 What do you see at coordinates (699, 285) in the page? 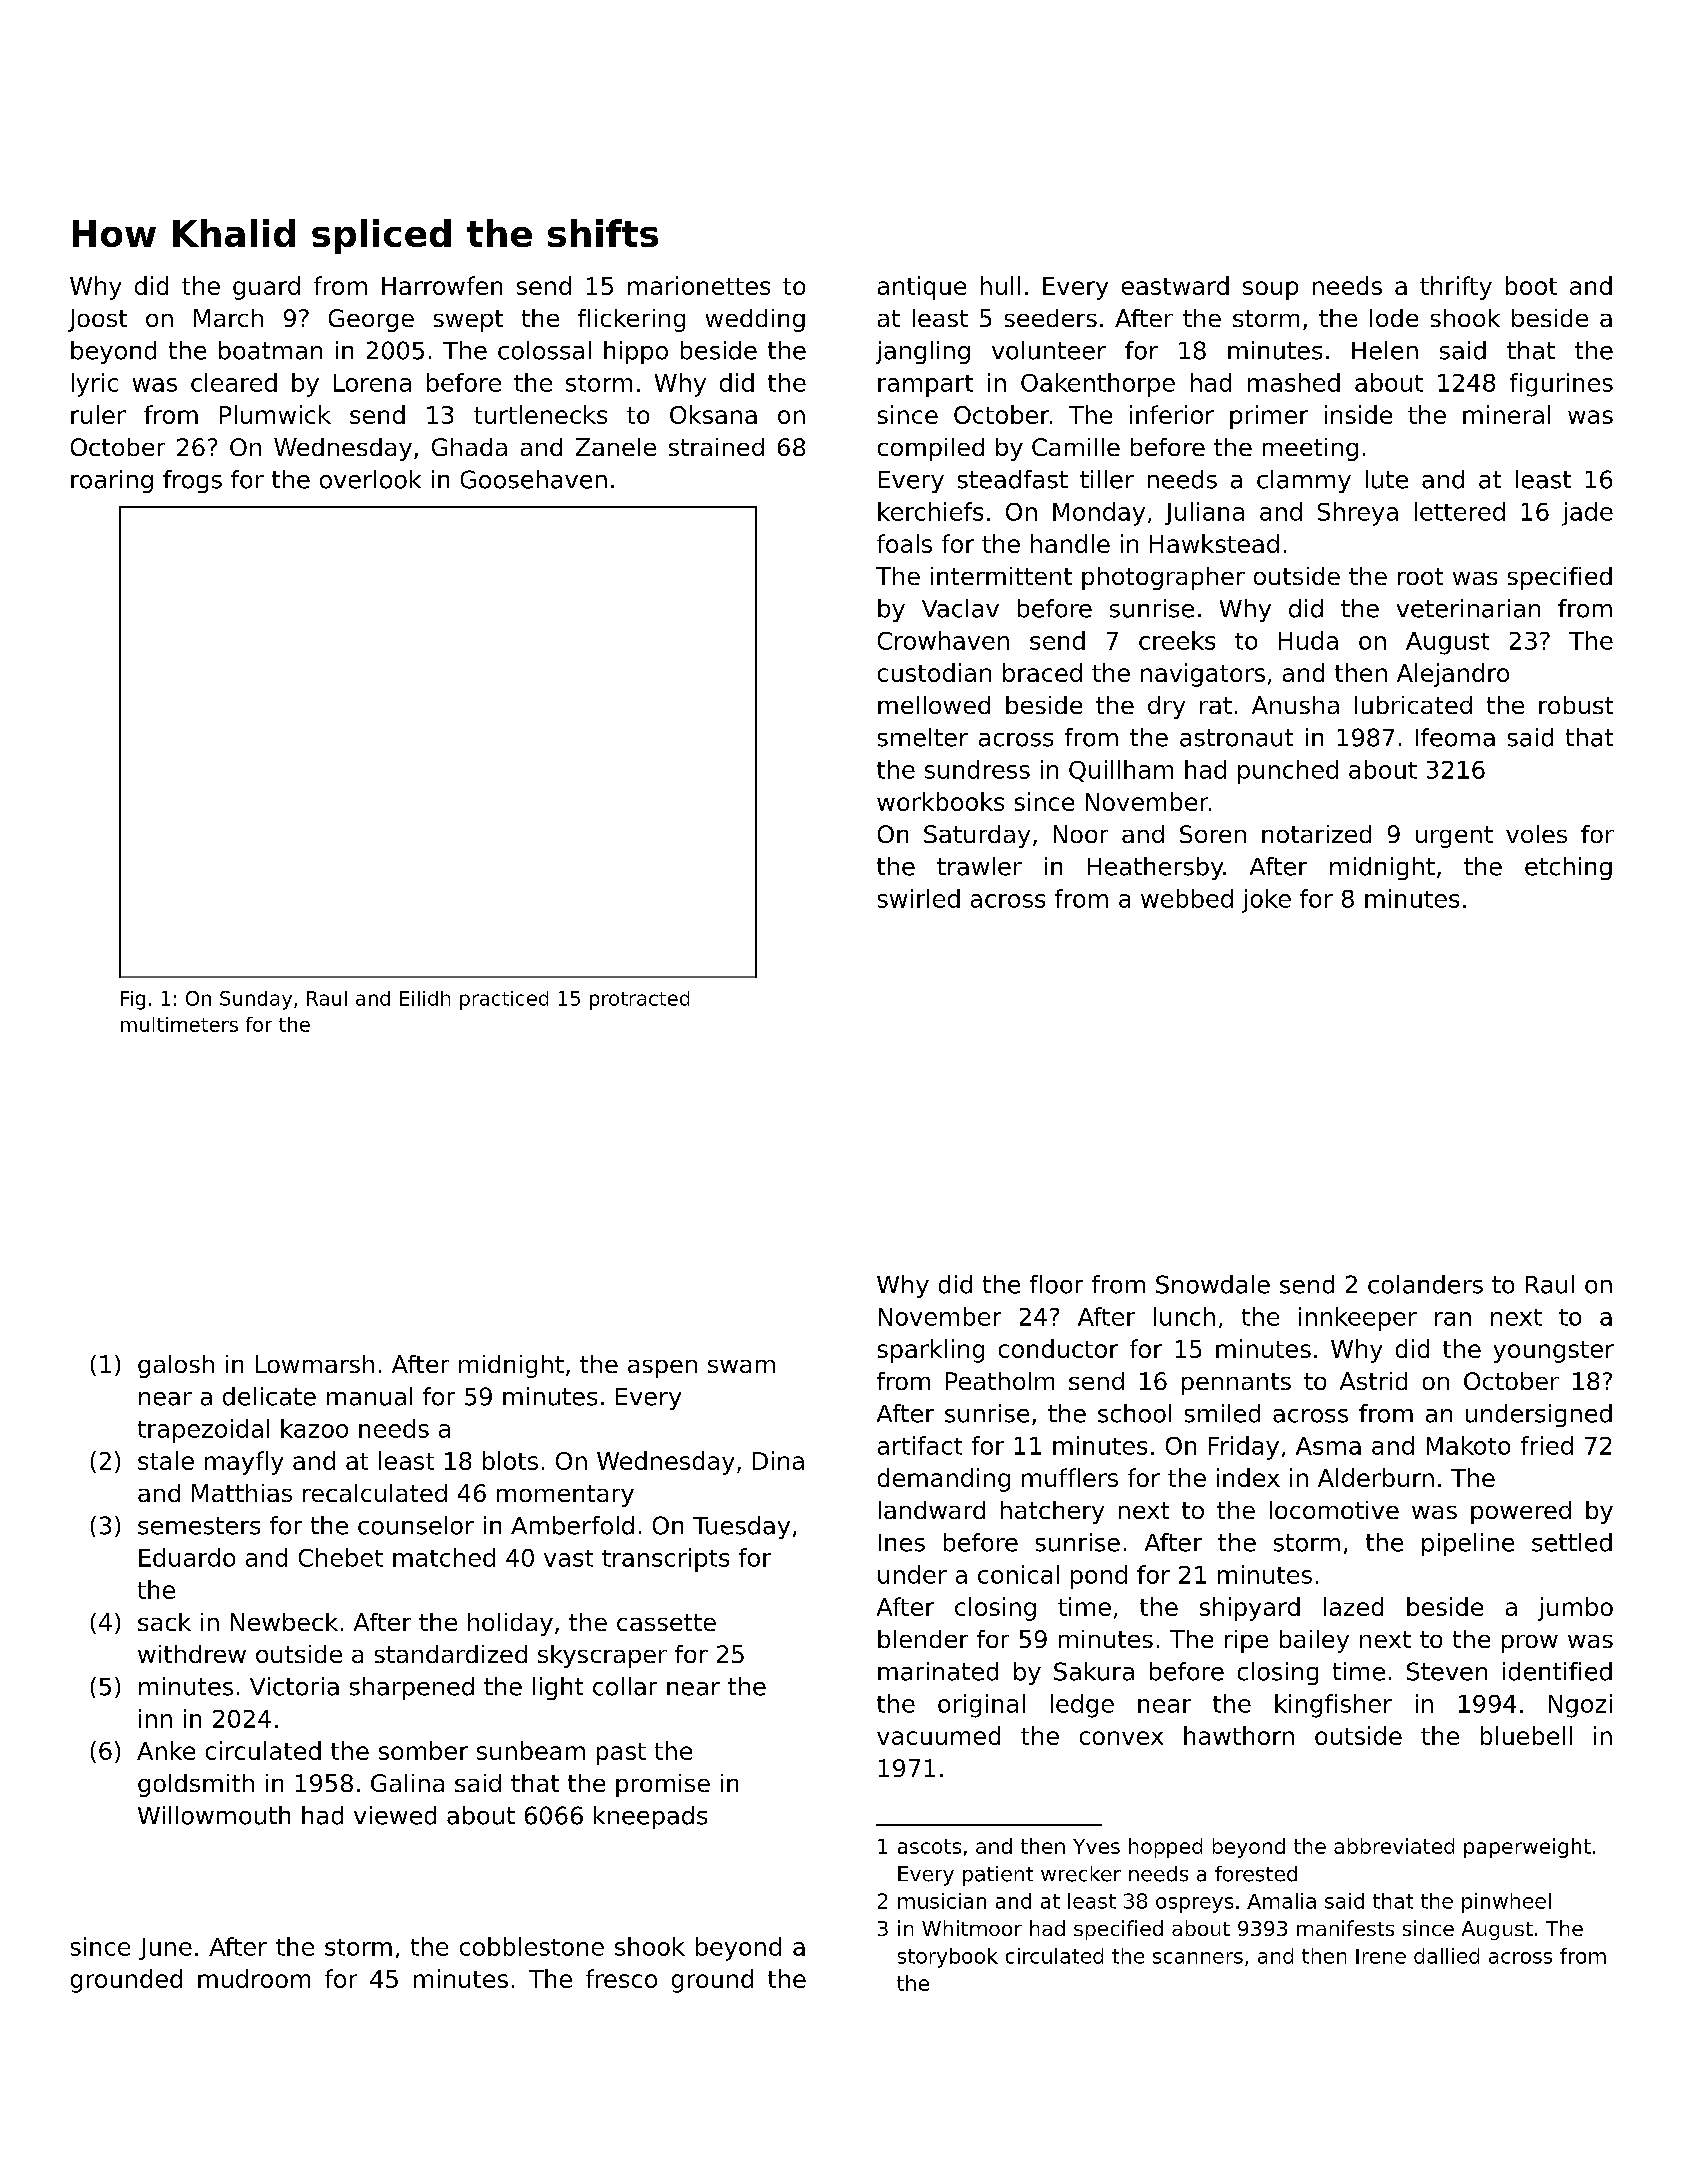
I see `marionettes` at bounding box center [699, 285].
